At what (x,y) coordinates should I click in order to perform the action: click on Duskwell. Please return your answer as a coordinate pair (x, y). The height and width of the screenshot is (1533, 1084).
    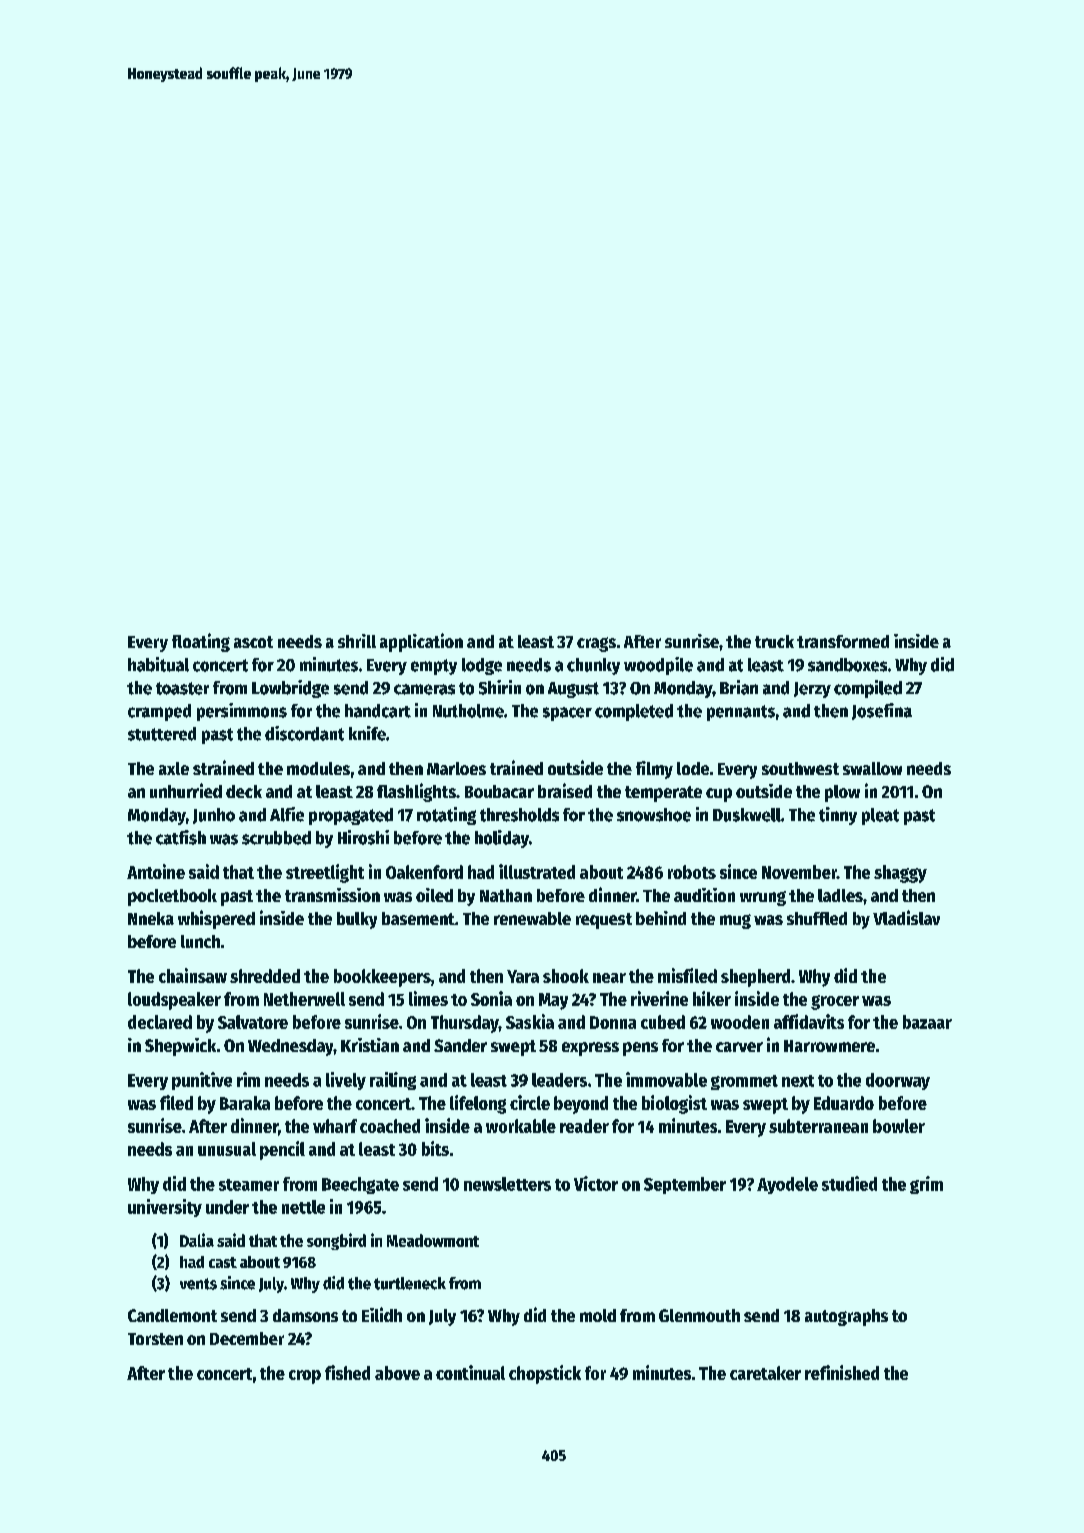
    Looking at the image, I should click on (747, 815).
